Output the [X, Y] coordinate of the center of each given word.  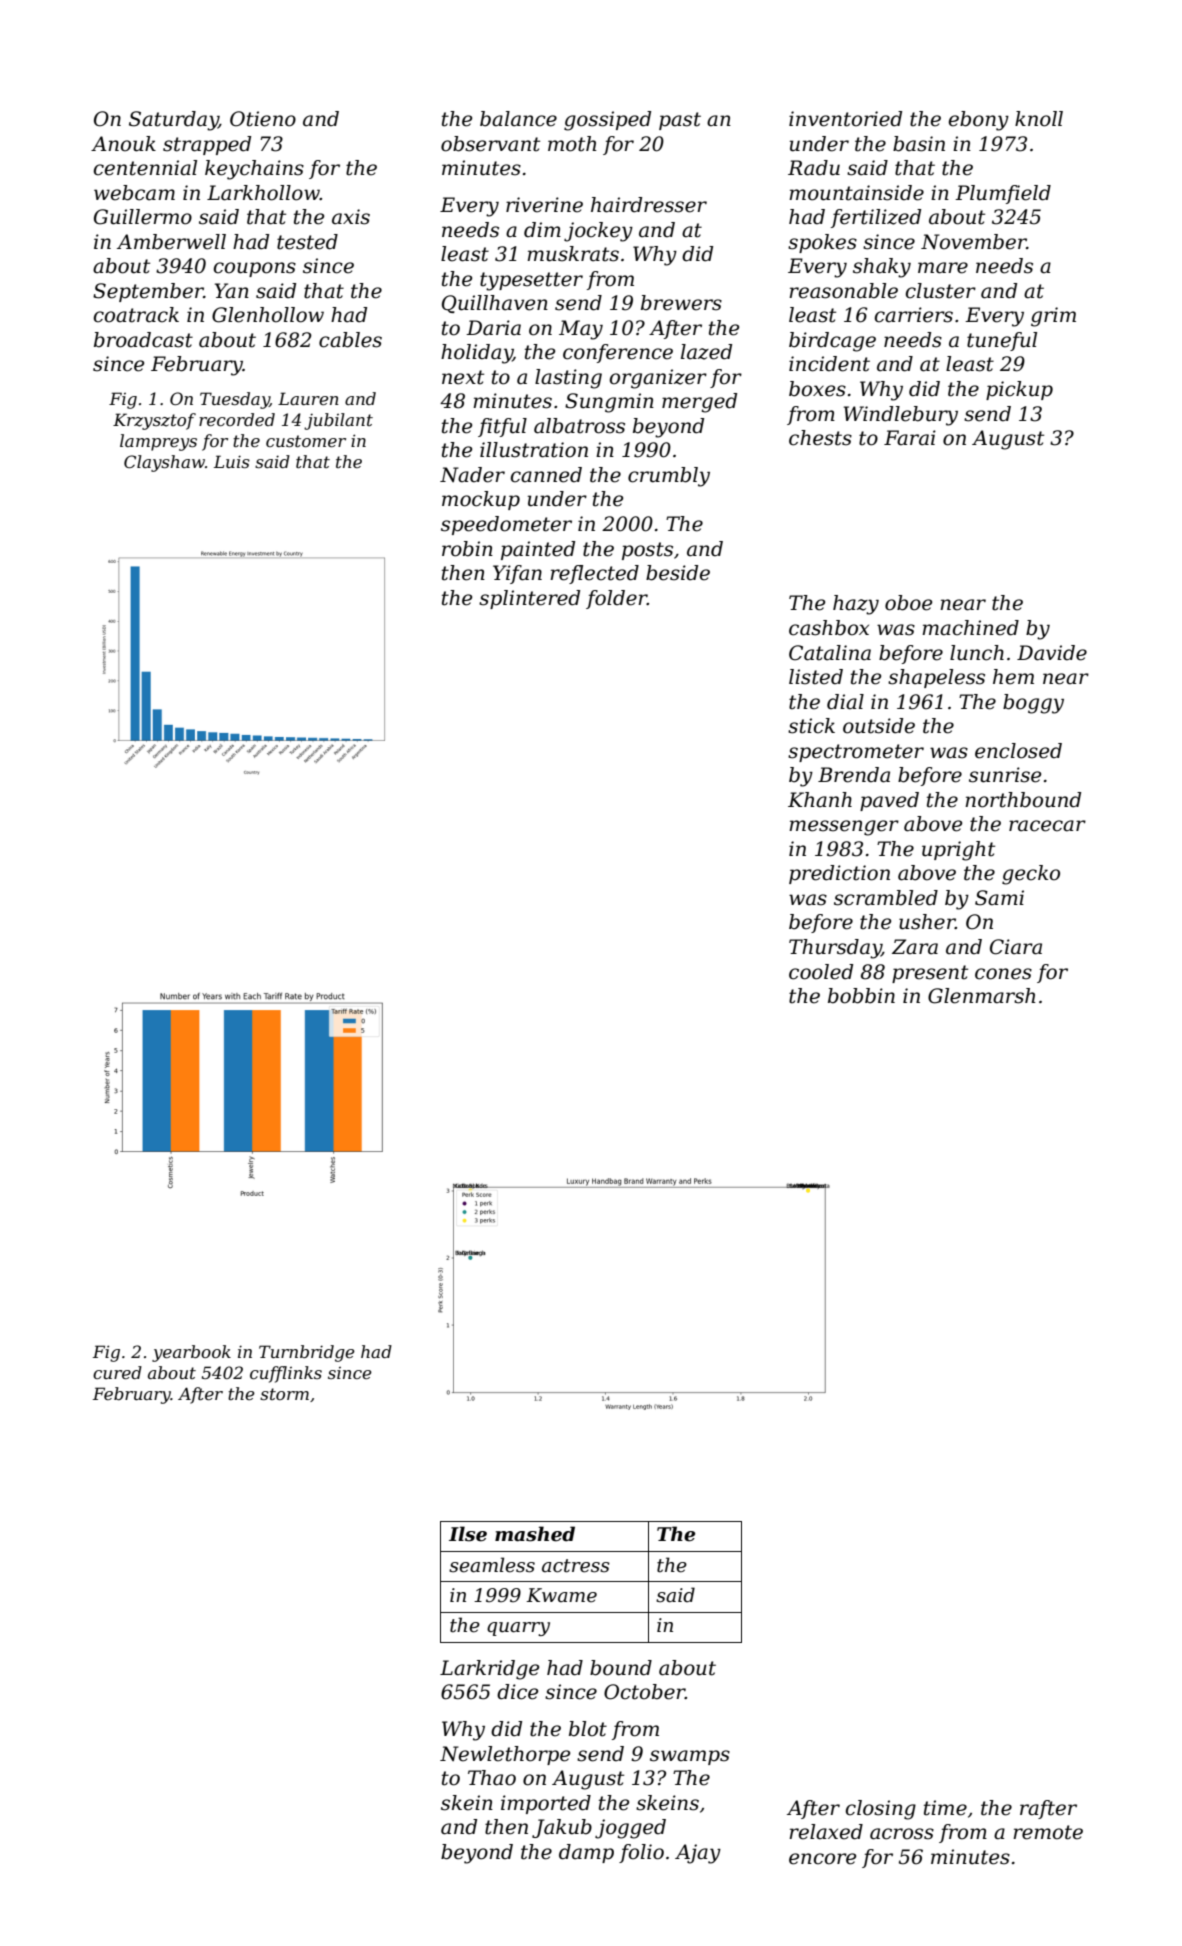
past [680, 121]
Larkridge [489, 1670]
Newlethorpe [505, 1755]
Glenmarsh [982, 996]
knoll [1039, 119]
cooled [821, 972]
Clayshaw [164, 463]
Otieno [263, 119]
